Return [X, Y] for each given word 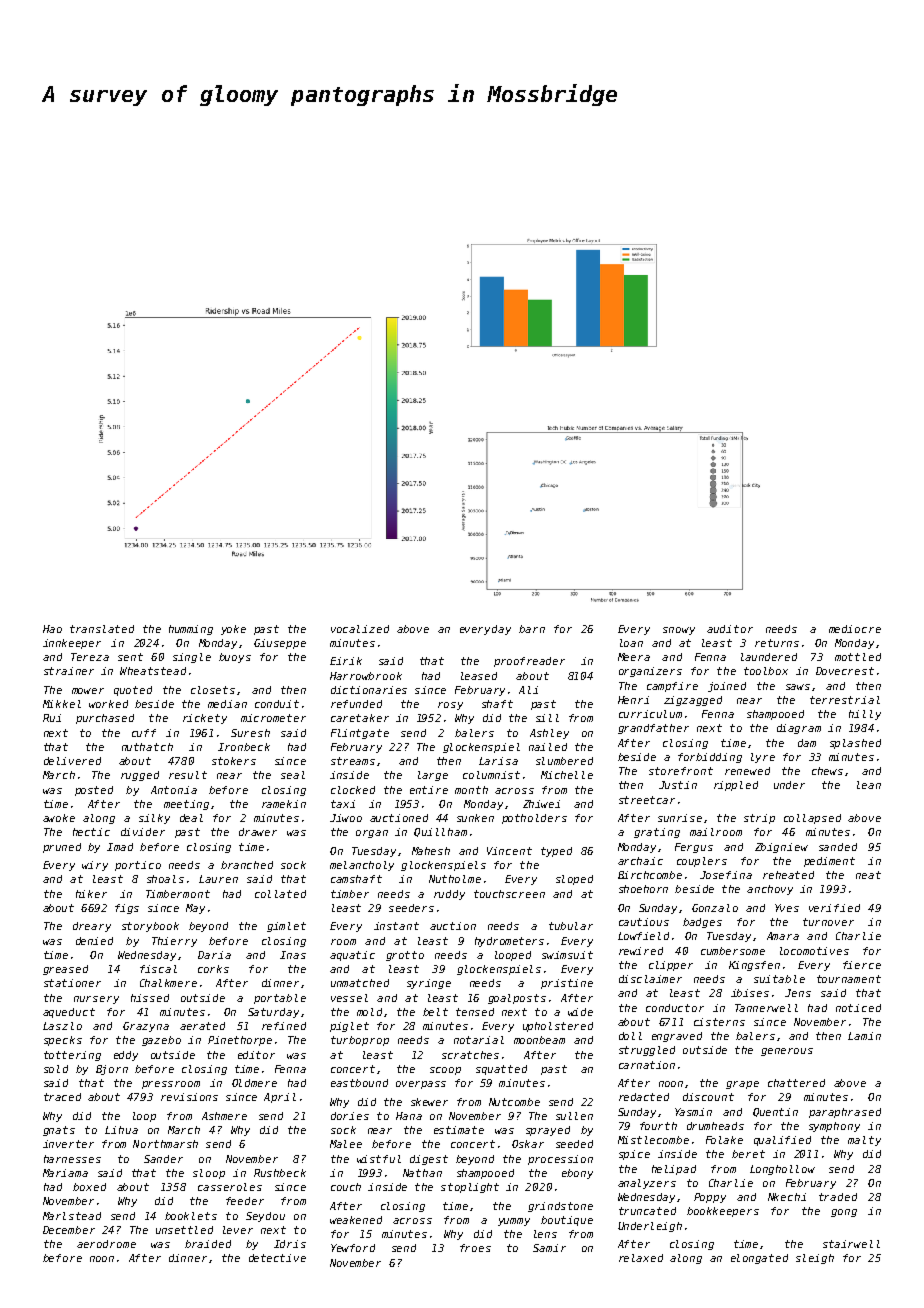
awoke [59, 818]
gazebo [161, 1041]
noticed [858, 1008]
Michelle [567, 775]
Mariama [65, 1173]
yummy [514, 1222]
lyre [763, 758]
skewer [429, 1102]
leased [479, 676]
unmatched [360, 983]
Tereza [90, 657]
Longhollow [782, 1170]
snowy [679, 631]
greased [65, 970]
